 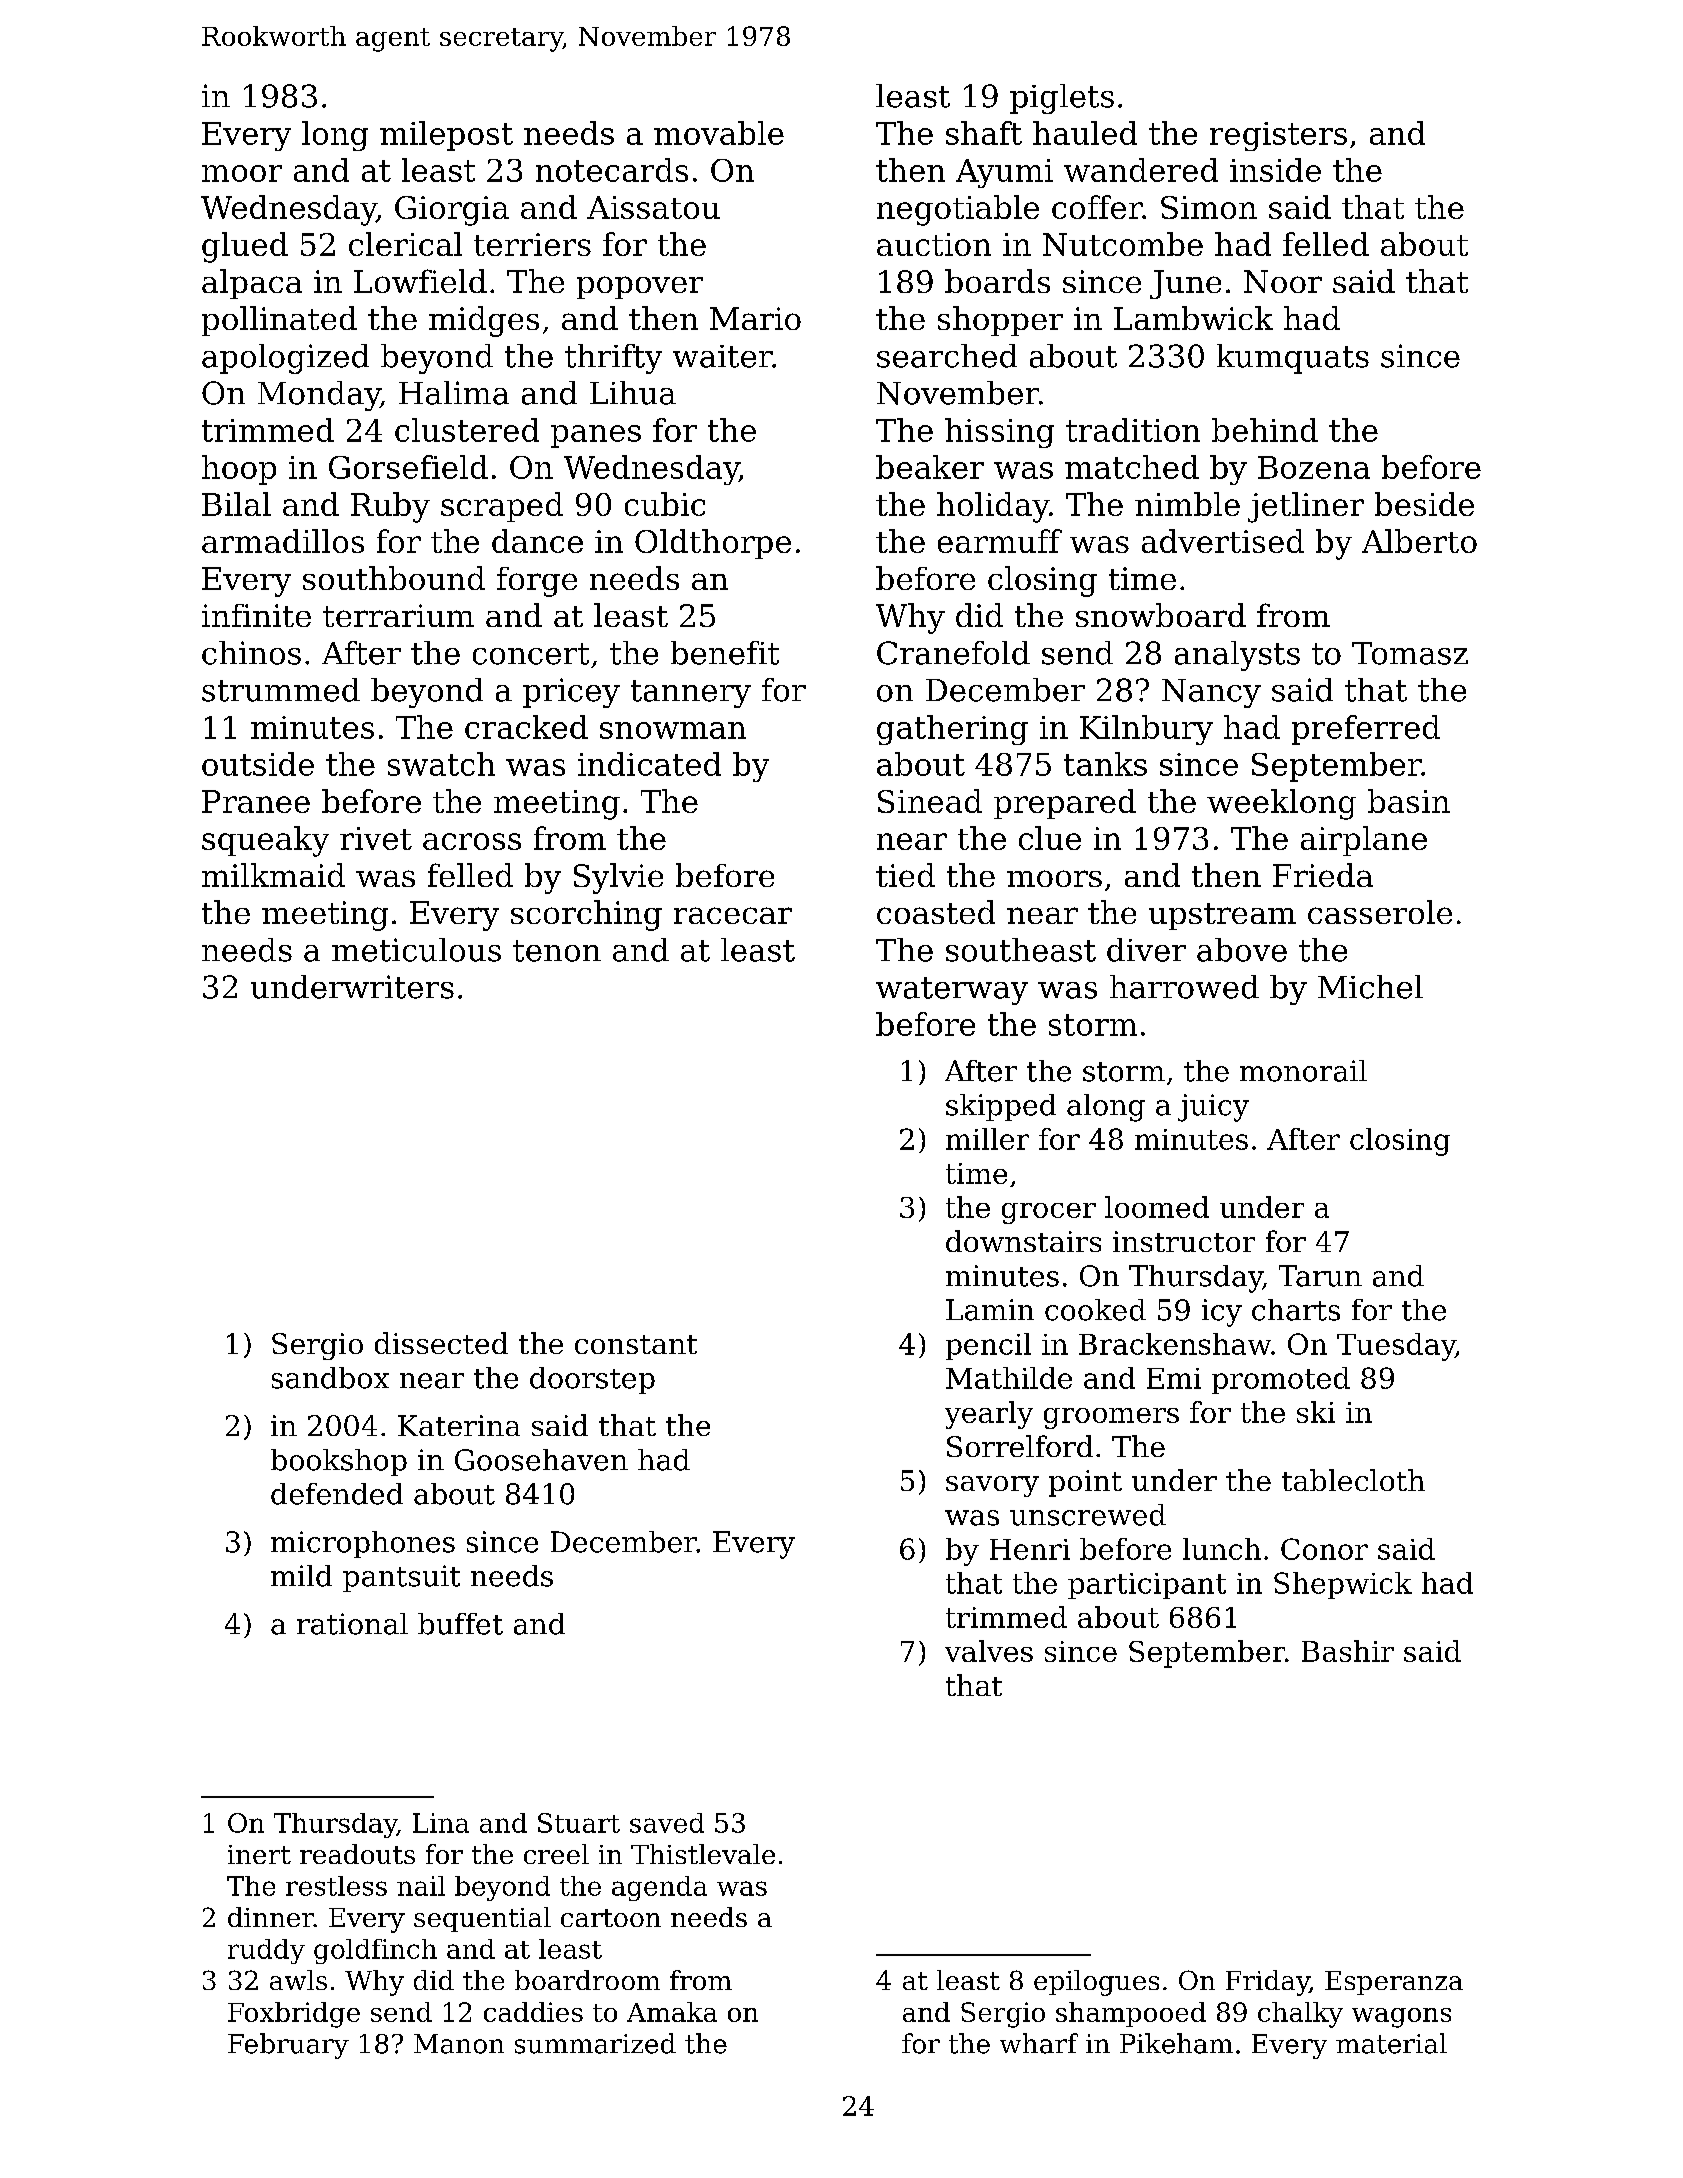 What do you see at coordinates (990, 1310) in the page?
I see `Lamin` at bounding box center [990, 1310].
